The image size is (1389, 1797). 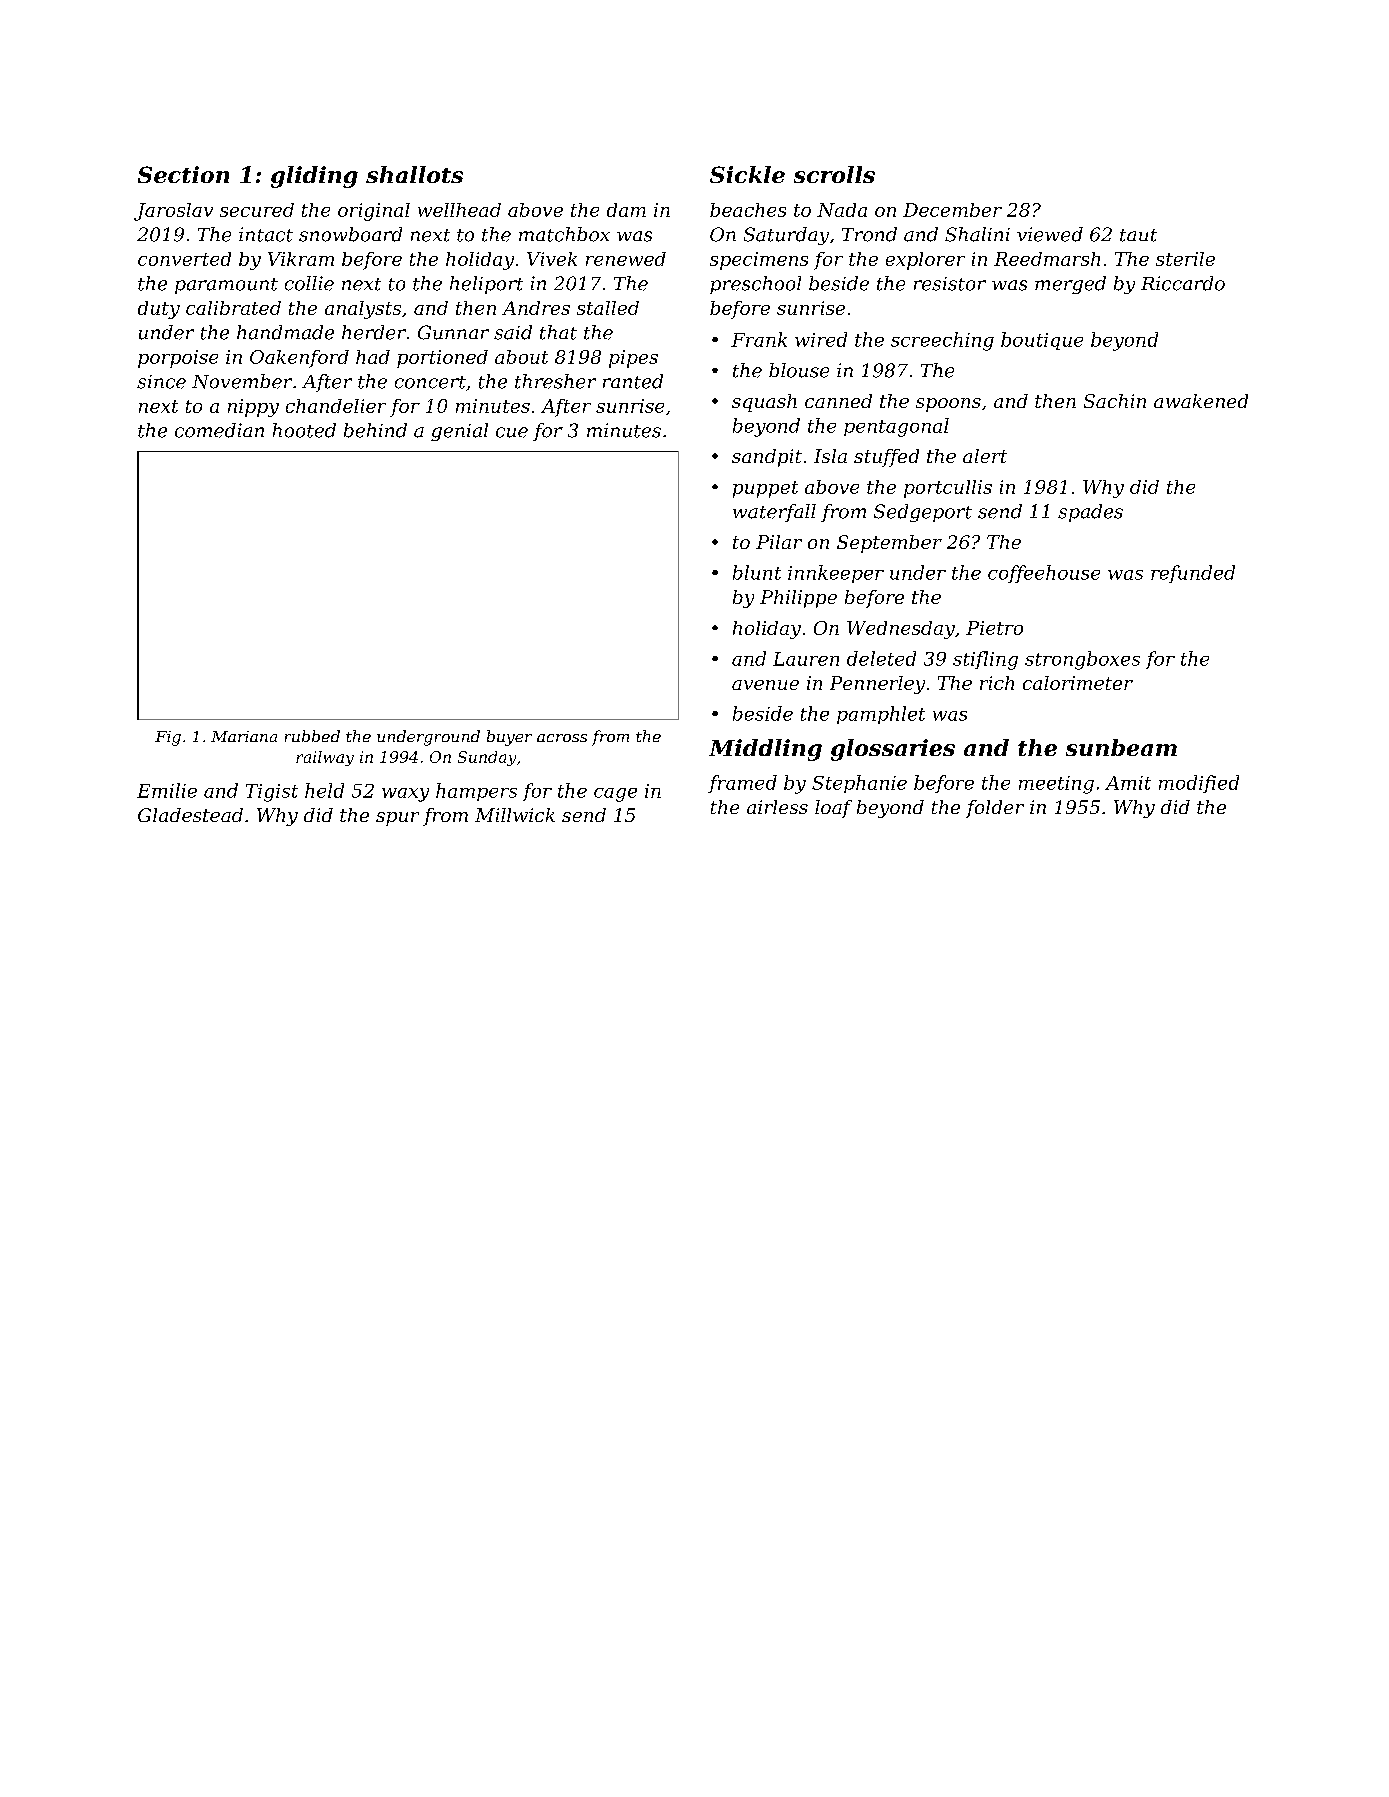 I want to click on folder, so click(x=995, y=809).
